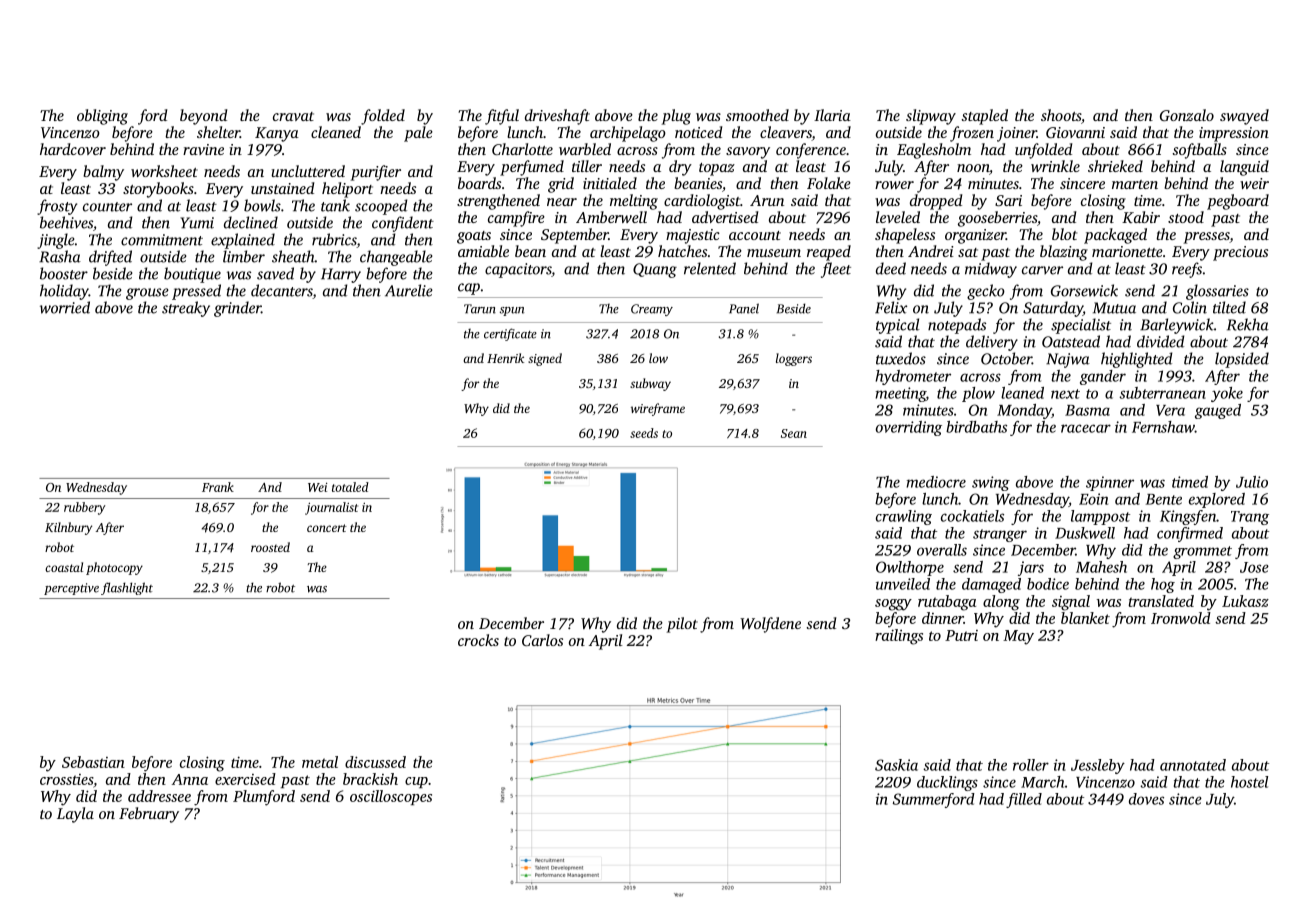 This screenshot has width=1308, height=924. What do you see at coordinates (682, 251) in the screenshot?
I see `hatches` at bounding box center [682, 251].
